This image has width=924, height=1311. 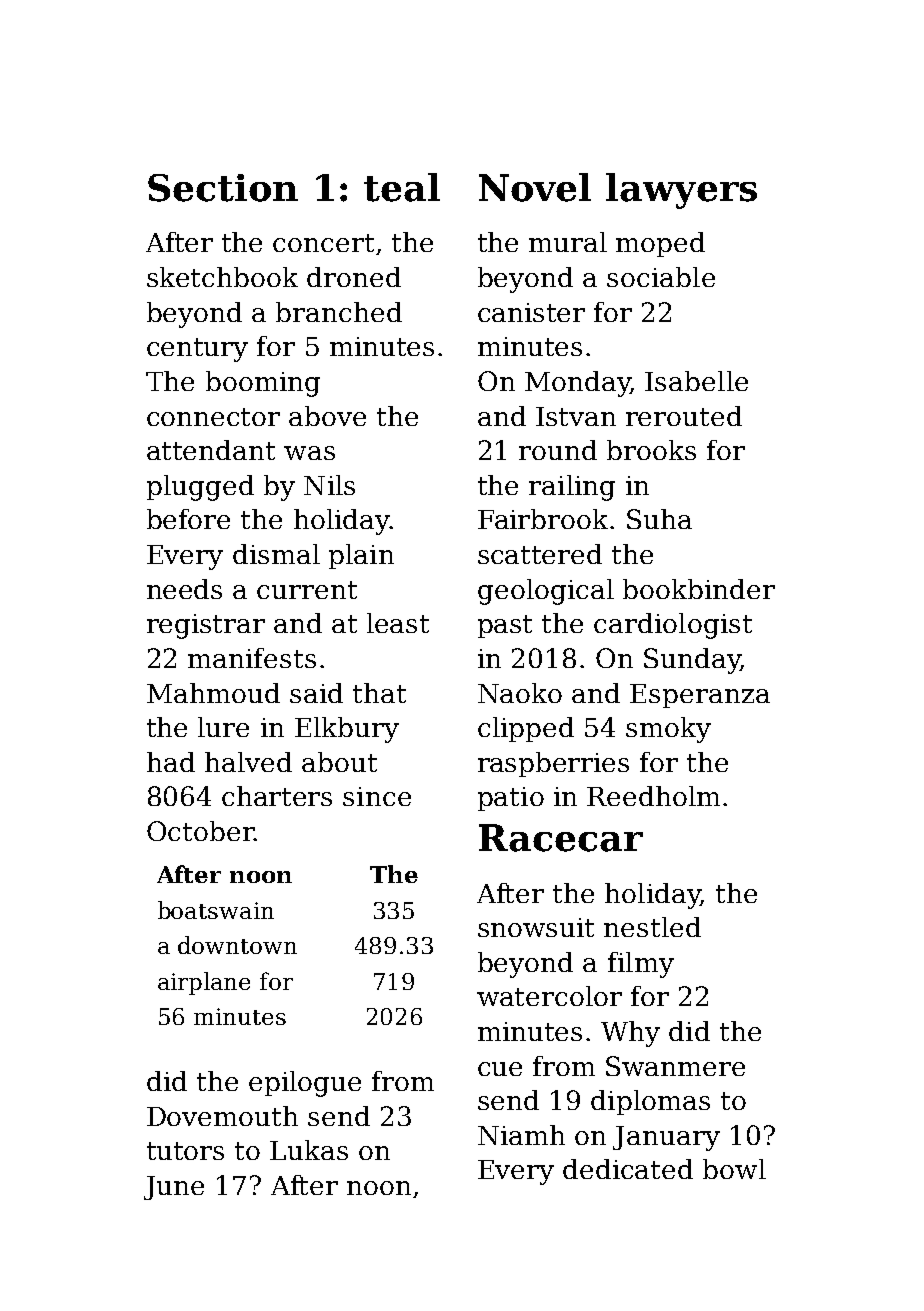 I want to click on Esperanza, so click(x=700, y=696).
